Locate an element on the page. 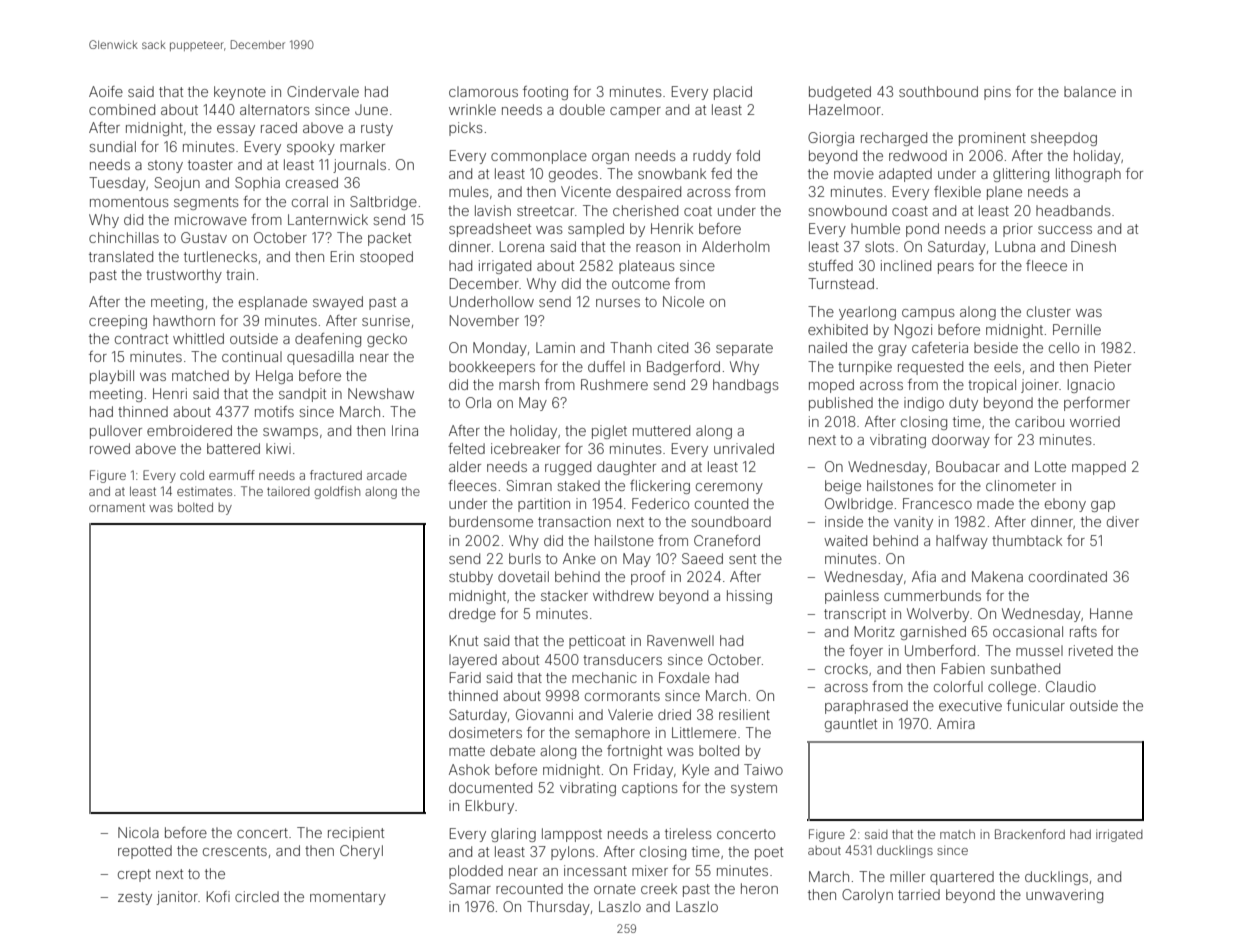  caribou is located at coordinates (1039, 421).
